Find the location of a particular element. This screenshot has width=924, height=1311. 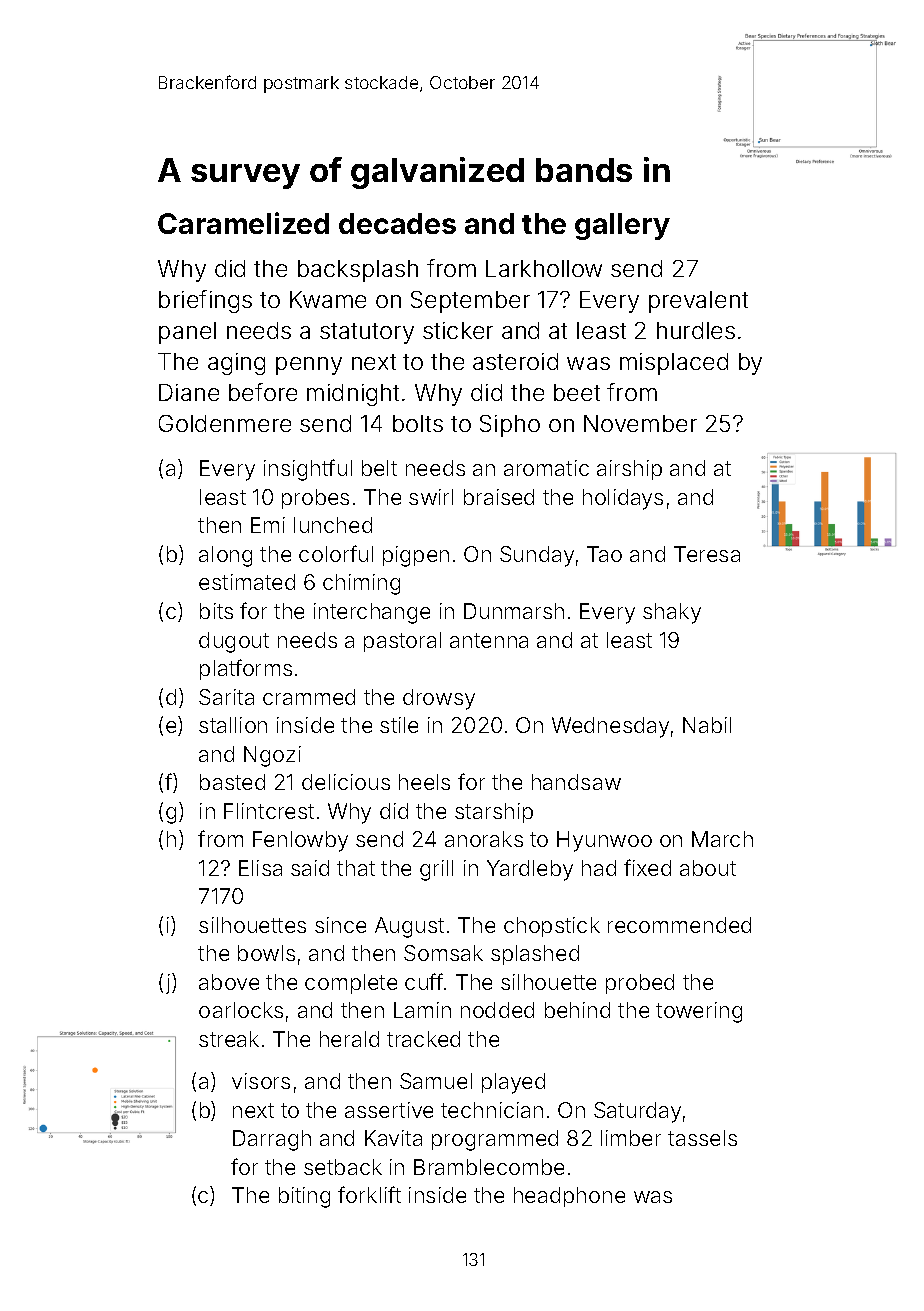

Teresa is located at coordinates (707, 554).
